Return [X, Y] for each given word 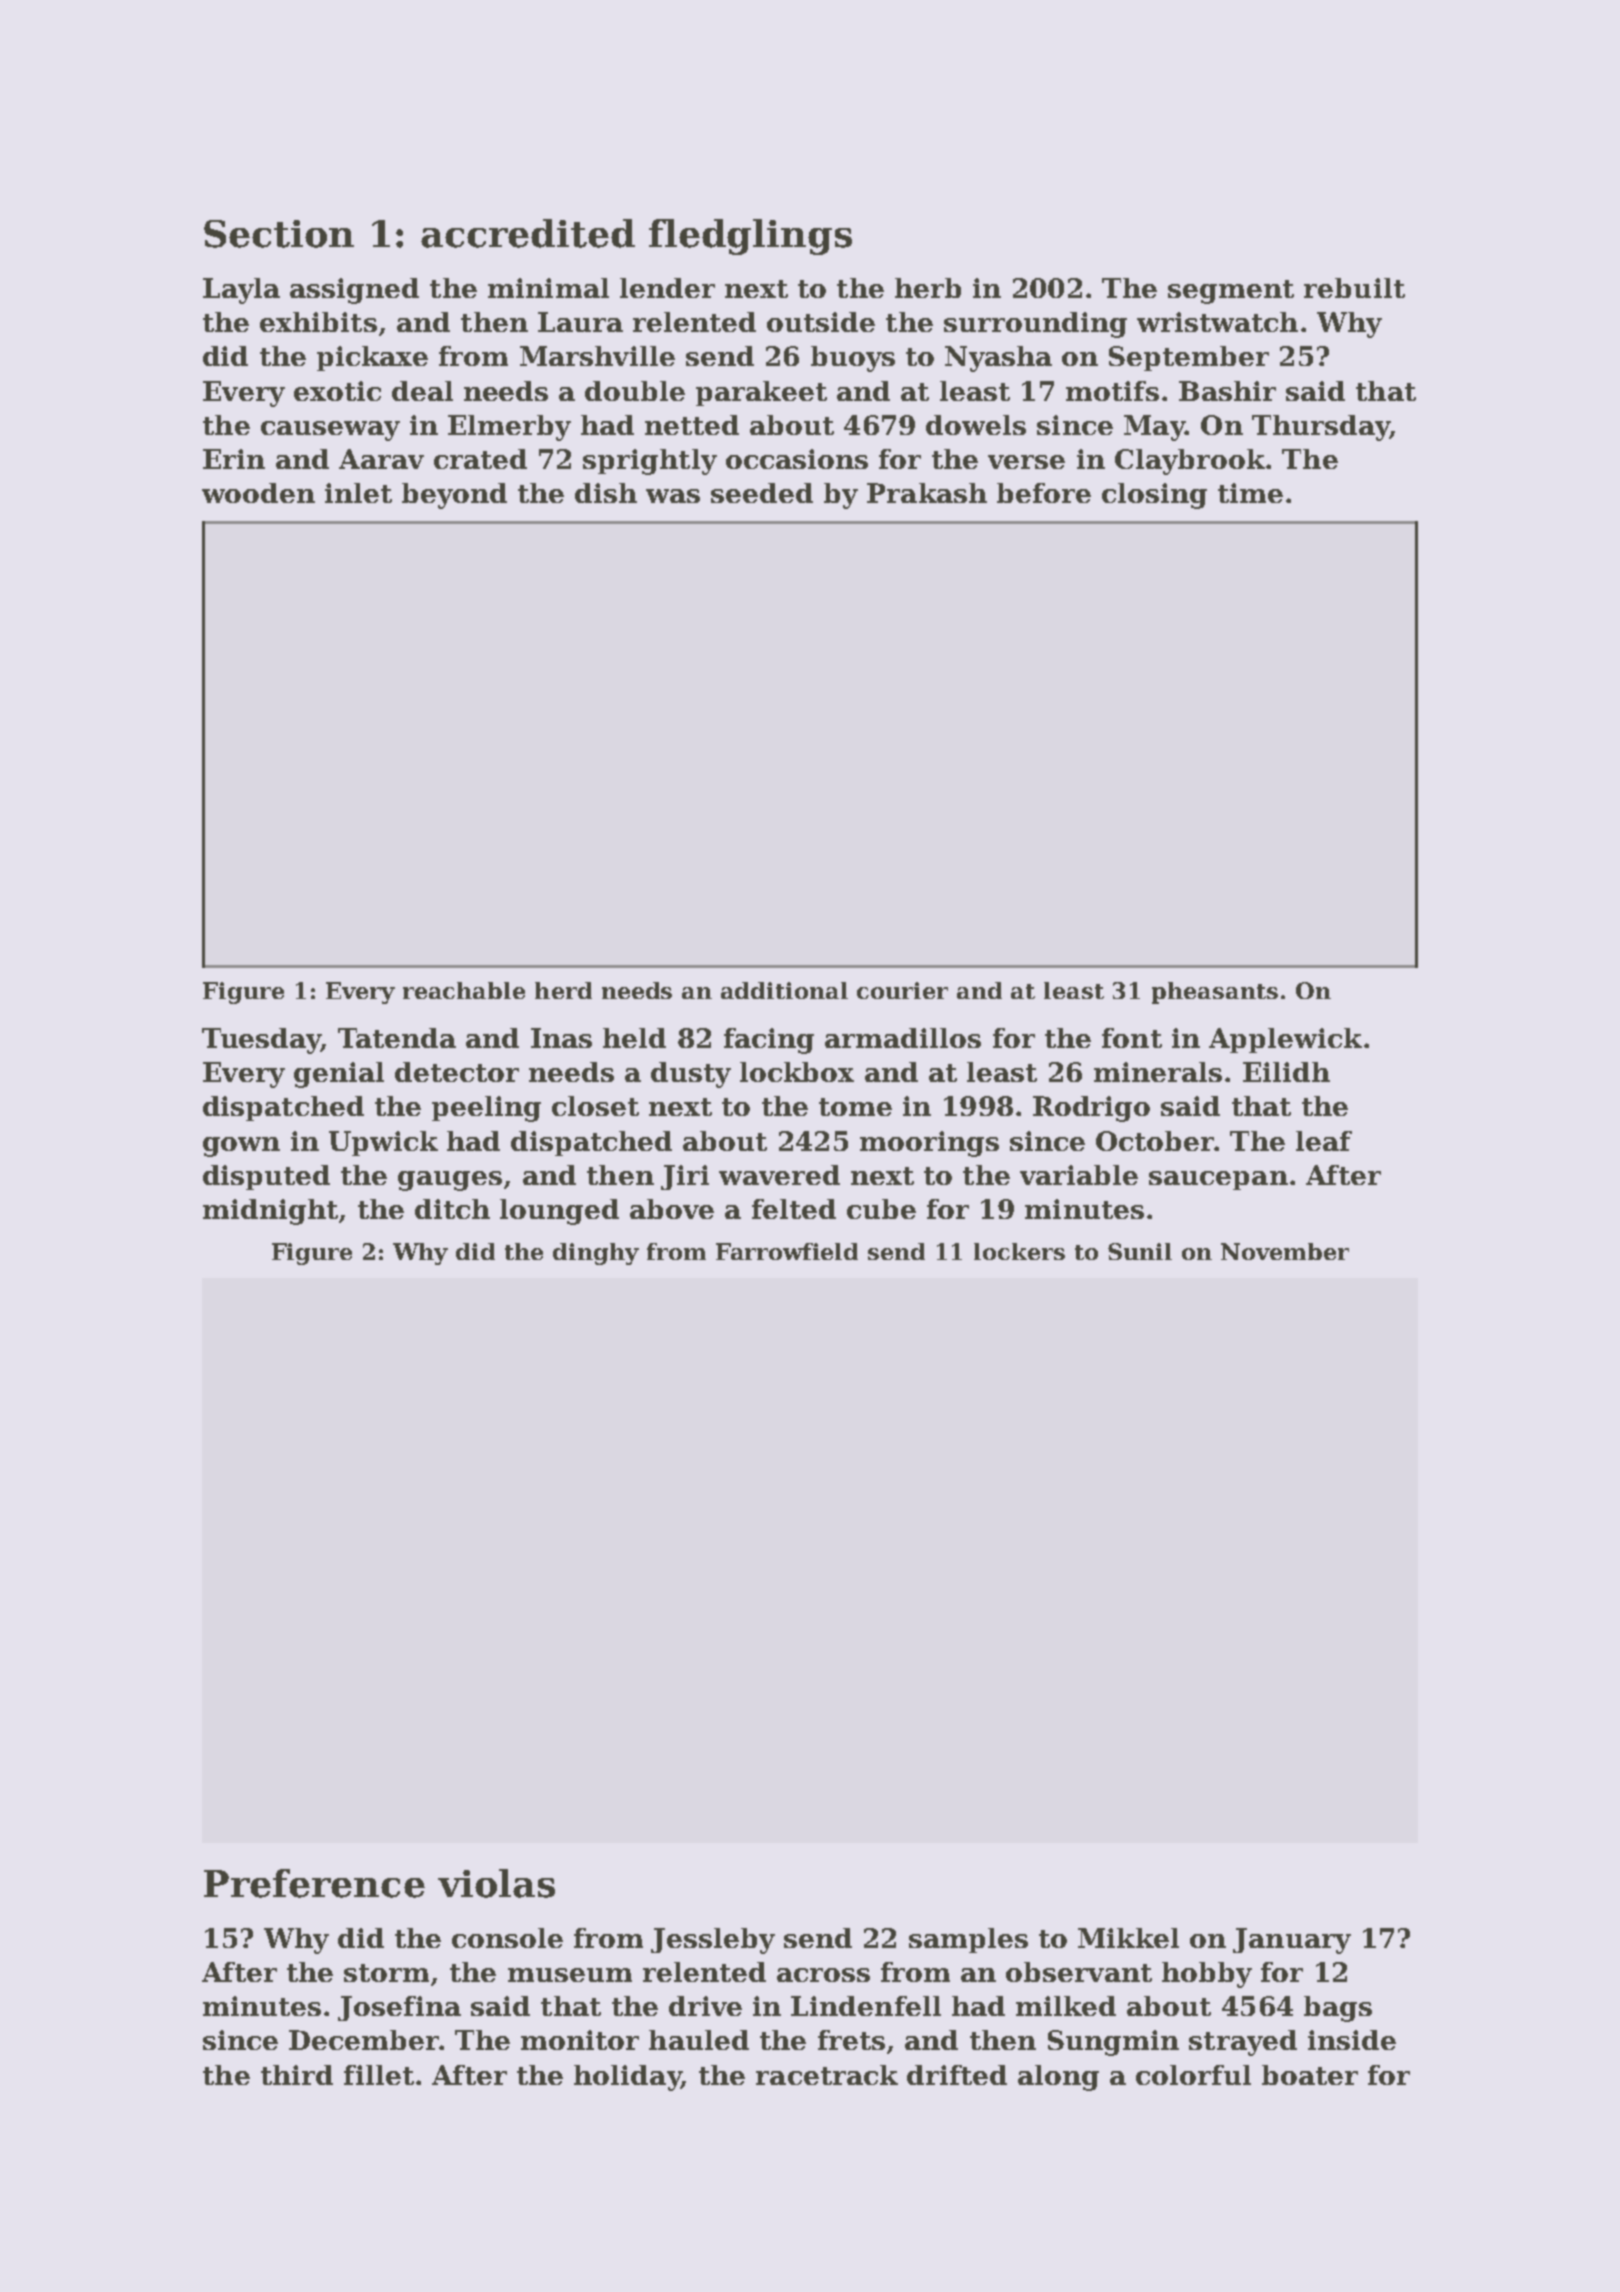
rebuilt [1354, 288]
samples [968, 1940]
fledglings [750, 237]
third [297, 2075]
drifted [957, 2075]
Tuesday [261, 1041]
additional [784, 990]
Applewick [1285, 1040]
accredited [528, 233]
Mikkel [1128, 1938]
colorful [1193, 2075]
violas [496, 1883]
